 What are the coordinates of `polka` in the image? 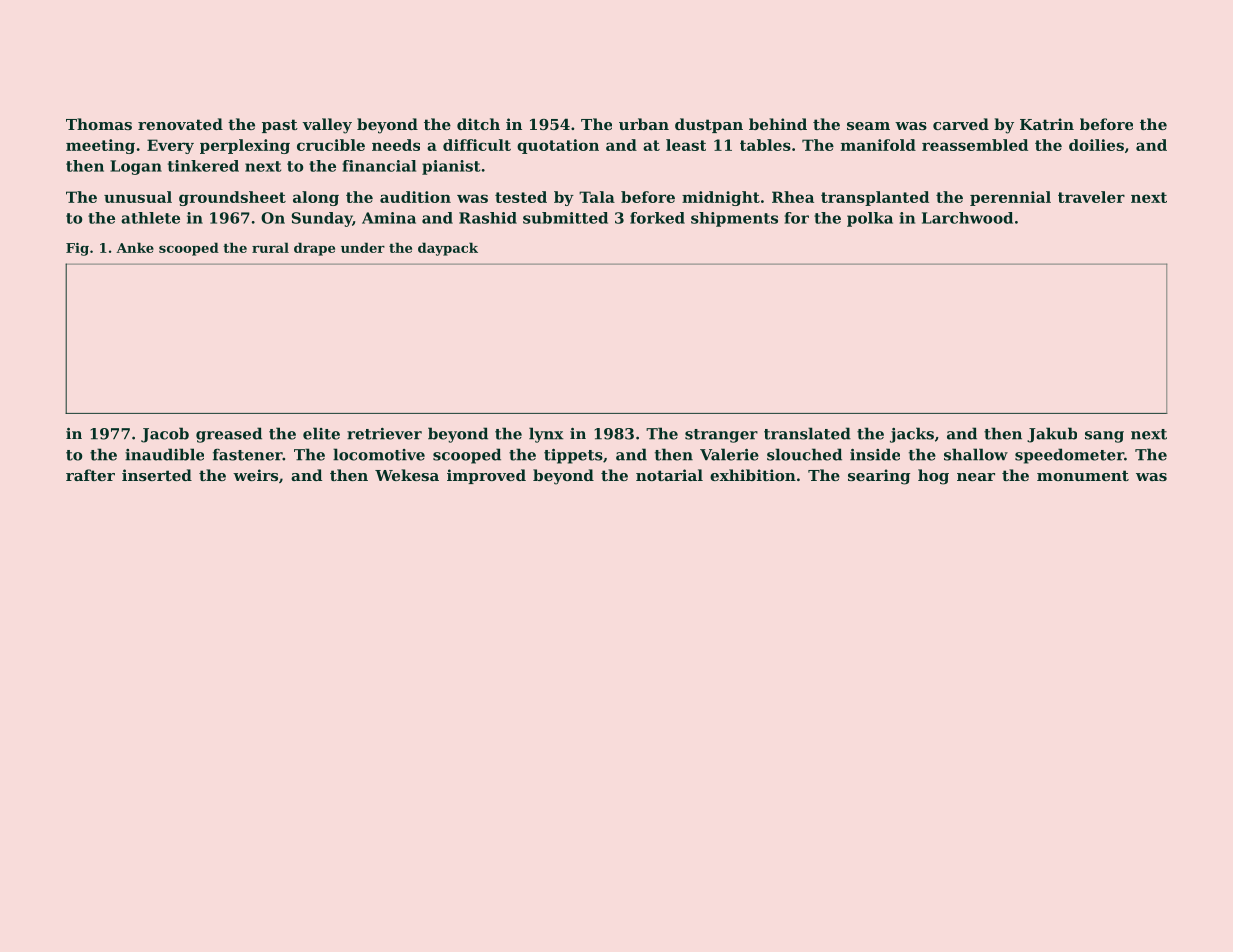 It's located at (870, 219).
